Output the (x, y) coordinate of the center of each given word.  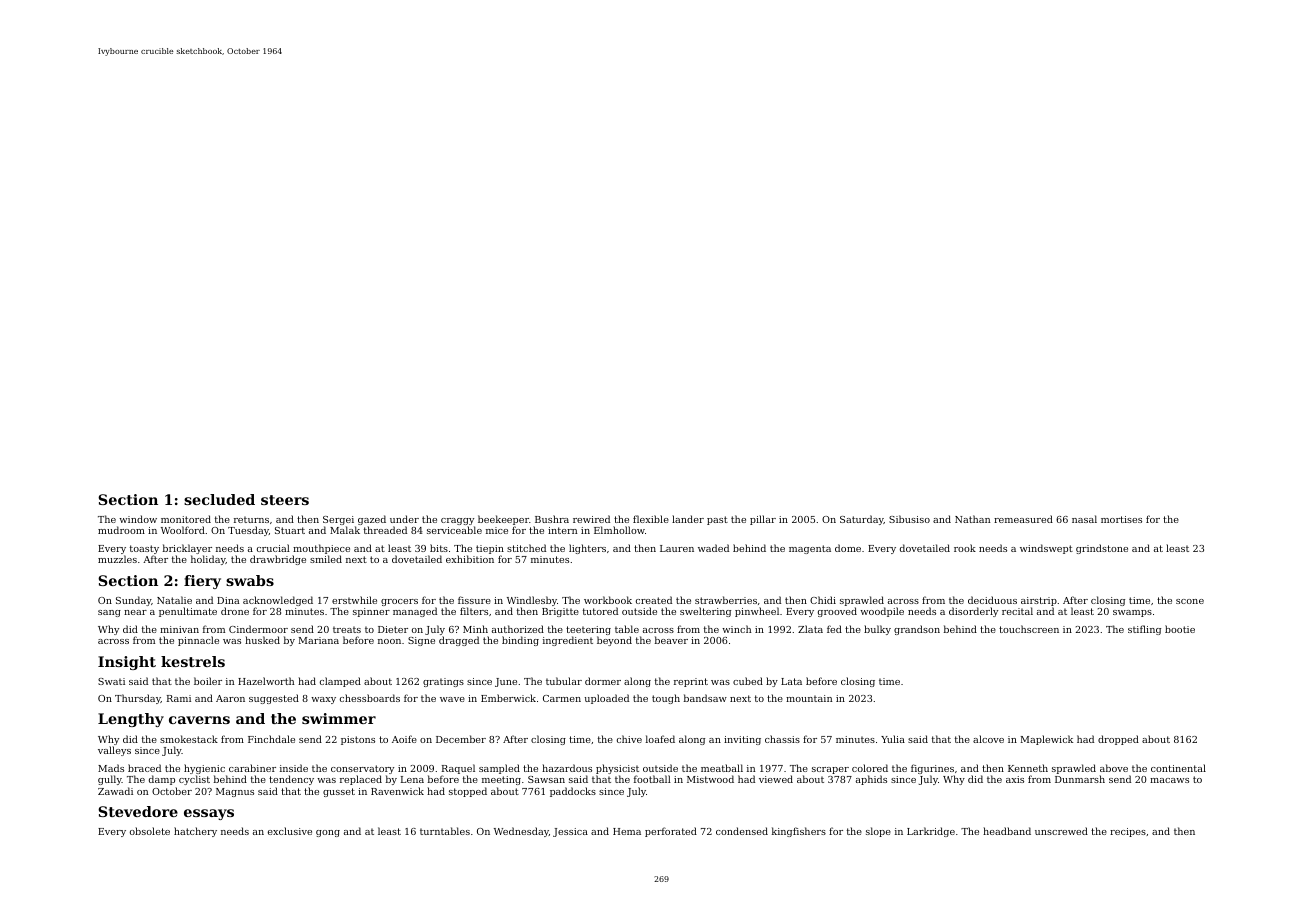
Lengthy (131, 720)
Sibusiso (909, 519)
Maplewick (1047, 740)
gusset (339, 792)
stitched (526, 548)
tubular (564, 681)
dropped (1118, 740)
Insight (127, 663)
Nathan (972, 519)
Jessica (570, 832)
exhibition (470, 559)
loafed (660, 739)
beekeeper (503, 520)
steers (285, 500)
